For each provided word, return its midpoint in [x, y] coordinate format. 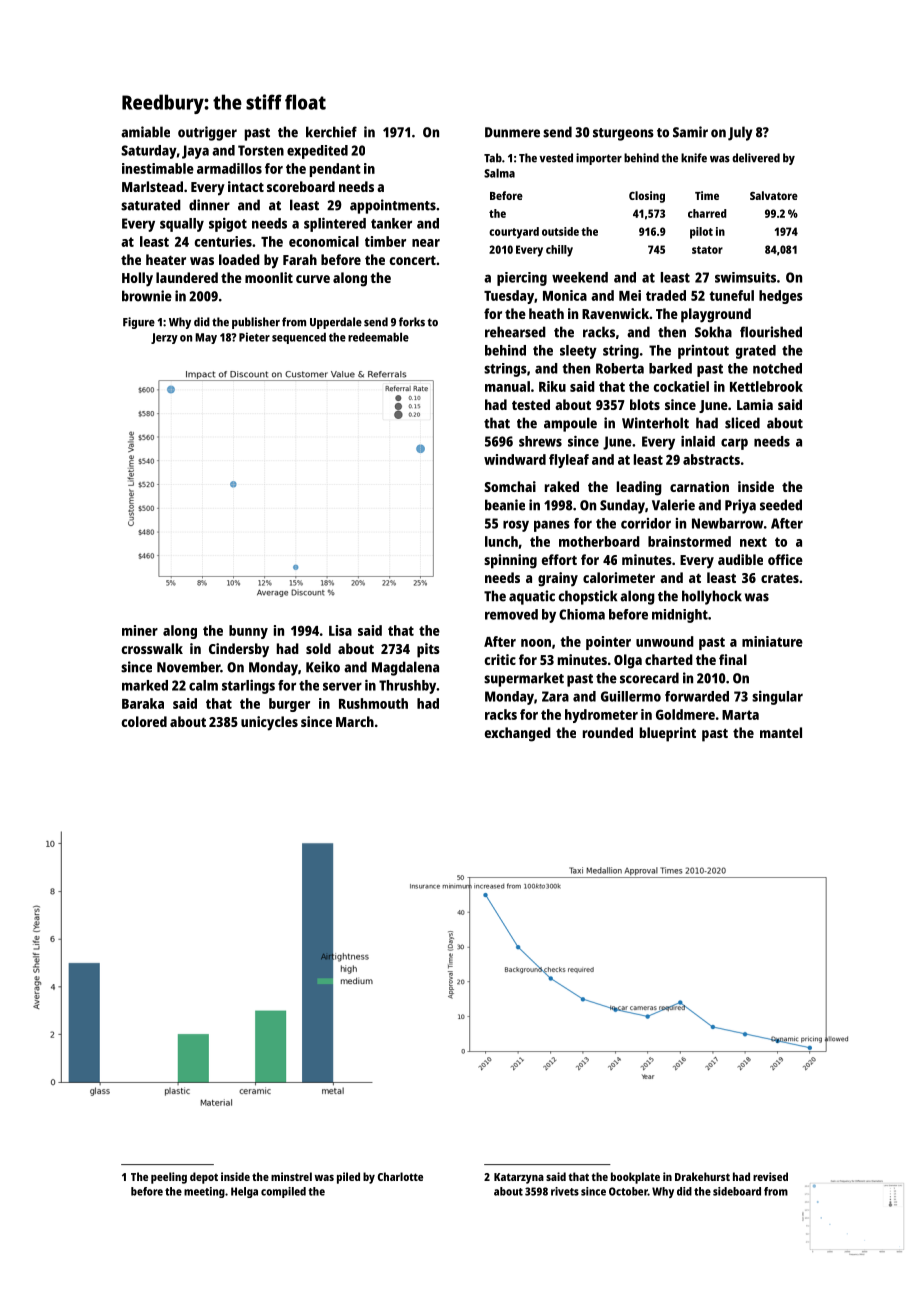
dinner [209, 205]
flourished [771, 332]
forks [412, 322]
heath [546, 313]
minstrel [291, 1176]
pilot [701, 233]
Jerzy [164, 338]
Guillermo [631, 696]
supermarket [524, 679]
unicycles [269, 723]
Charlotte [400, 1176]
